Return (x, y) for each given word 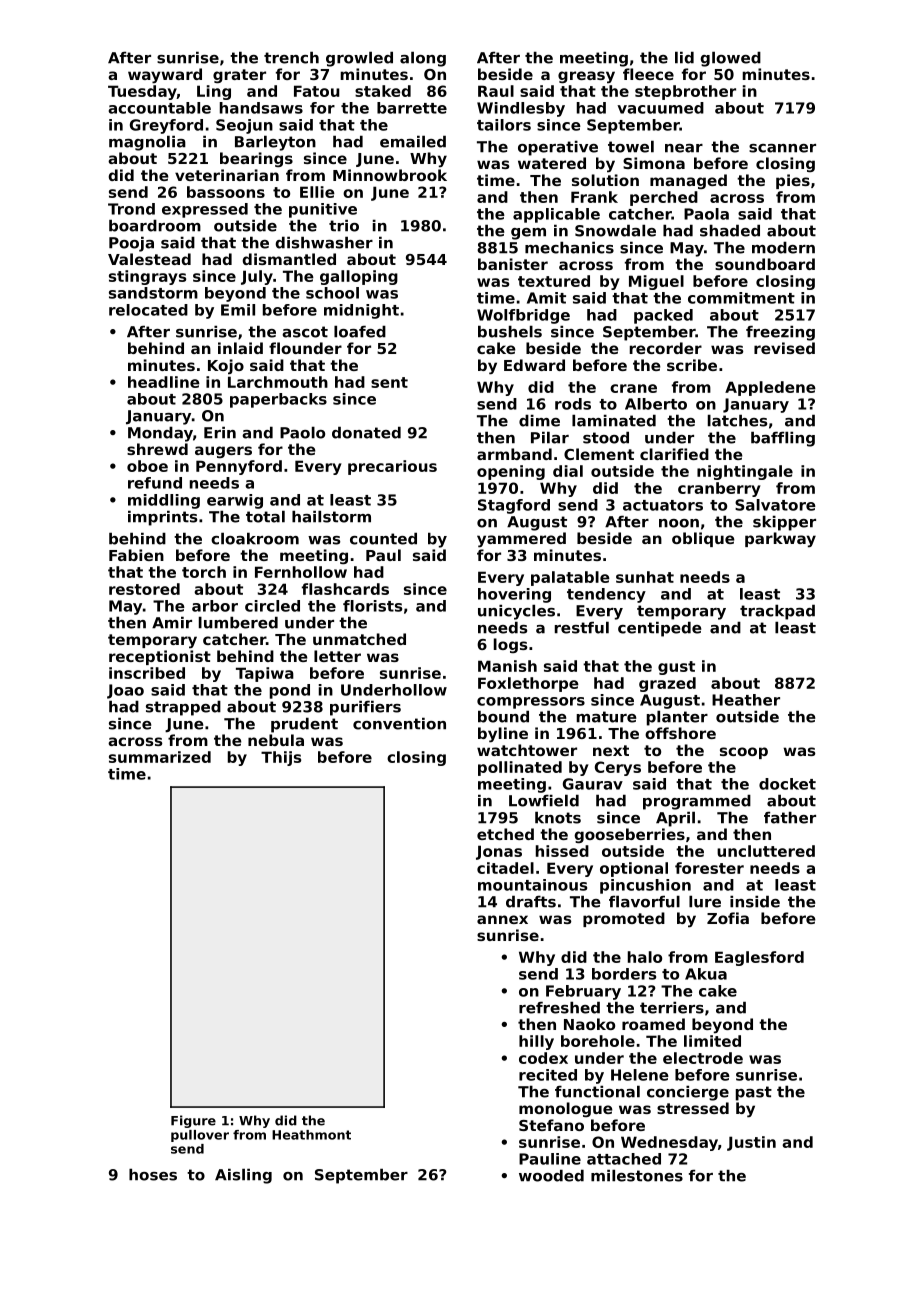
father (790, 817)
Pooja (131, 244)
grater (239, 76)
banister (513, 264)
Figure (193, 1121)
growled (359, 59)
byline (503, 735)
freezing (780, 333)
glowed (731, 59)
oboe (147, 466)
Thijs (281, 758)
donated (366, 432)
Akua (706, 974)
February (583, 992)
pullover (200, 1136)
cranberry (719, 489)
